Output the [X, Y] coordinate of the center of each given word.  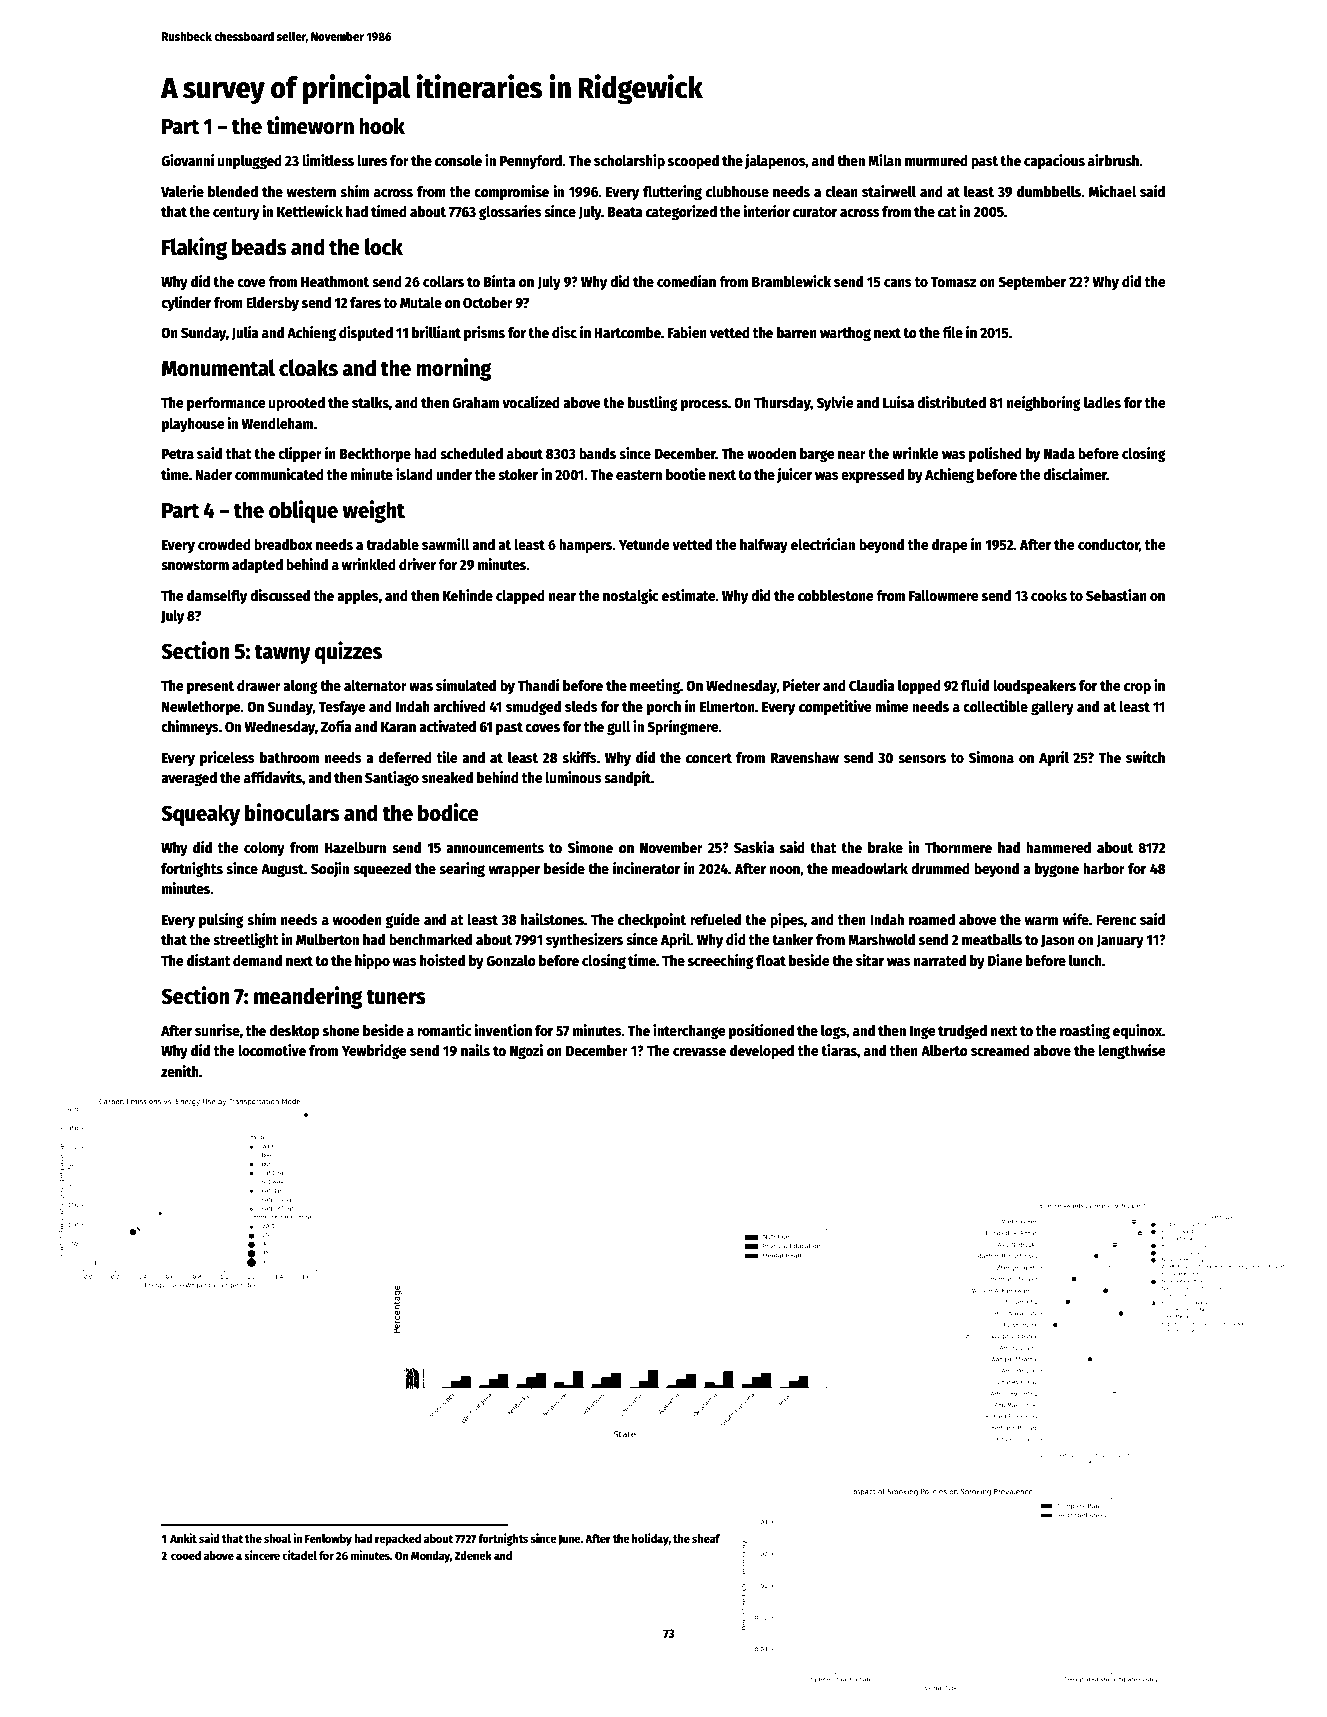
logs [834, 1032]
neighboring [1044, 403]
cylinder [186, 303]
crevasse [699, 1052]
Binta [500, 281]
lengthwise [1132, 1051]
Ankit [183, 1538]
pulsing [221, 920]
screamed [1000, 1050]
